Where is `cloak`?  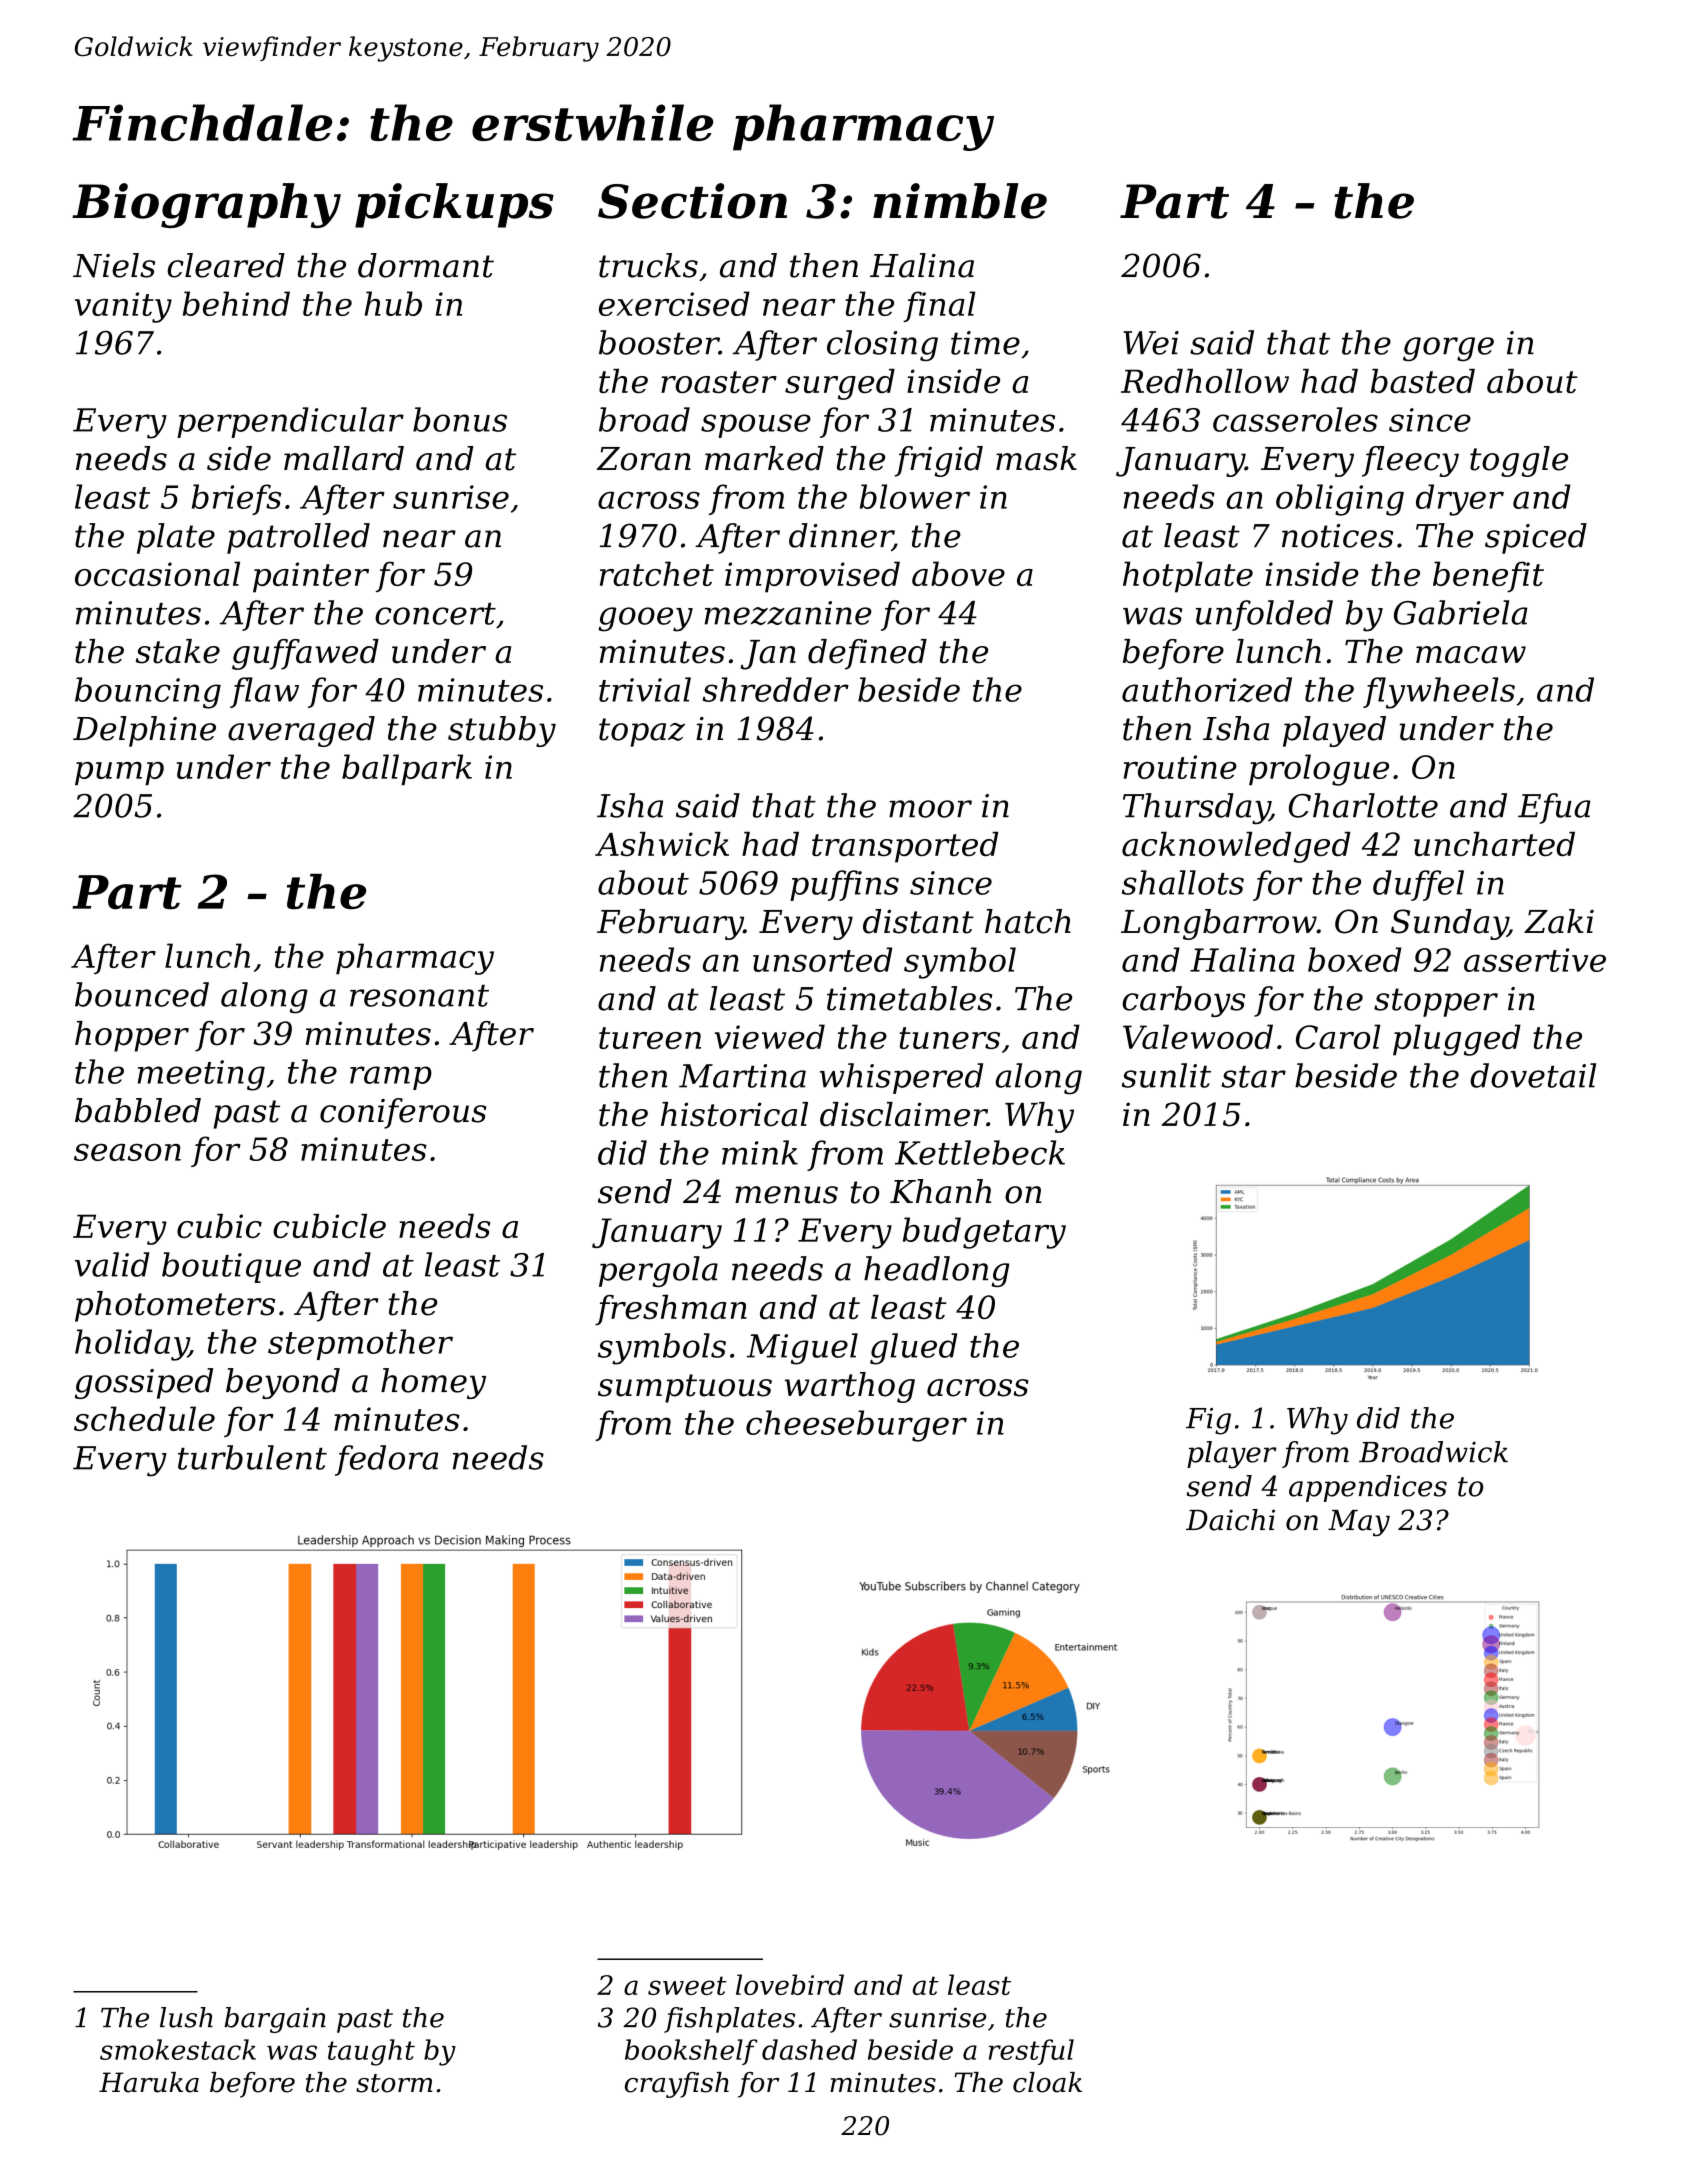
cloak is located at coordinates (1047, 2082).
